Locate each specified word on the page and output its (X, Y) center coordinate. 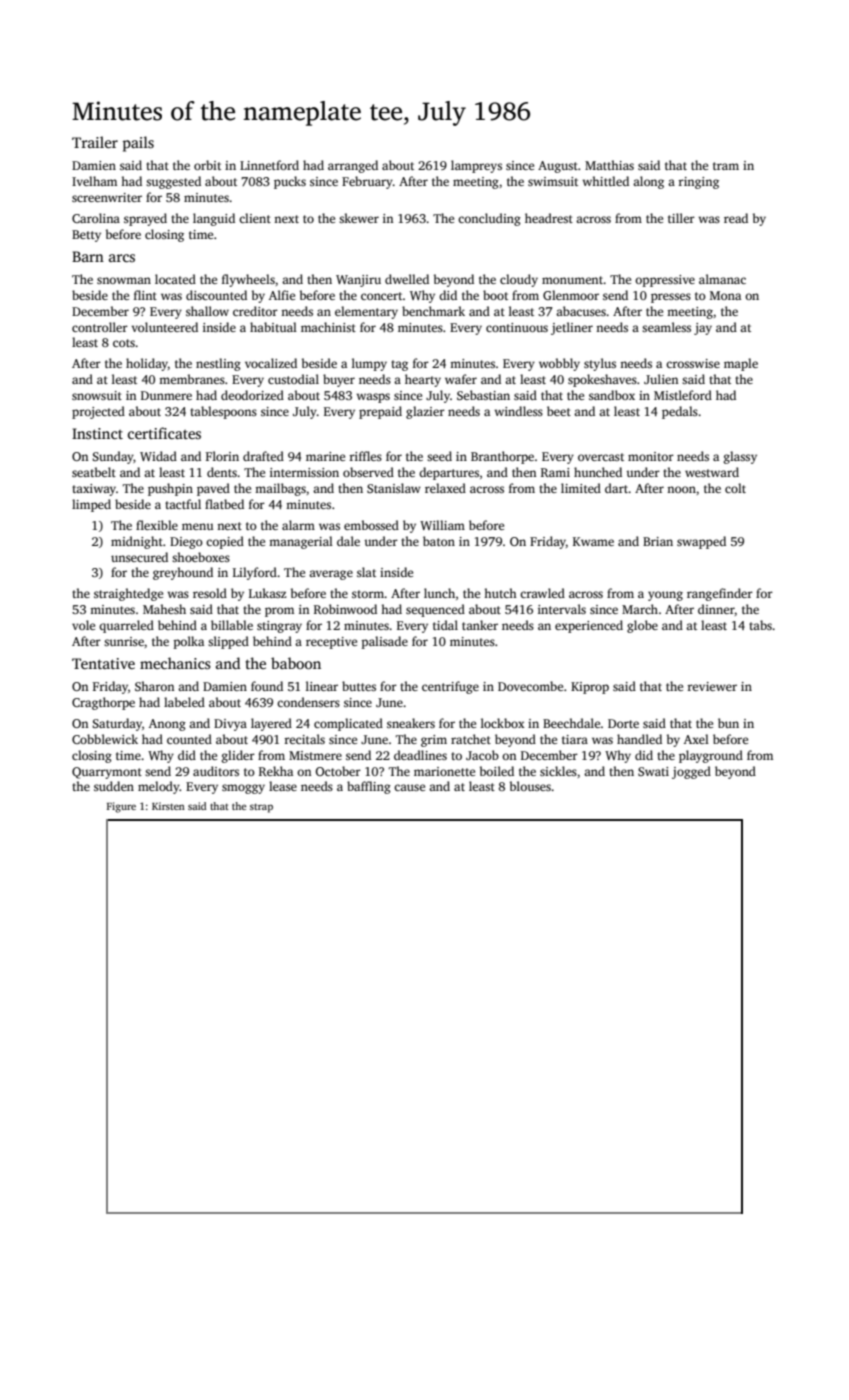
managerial (301, 542)
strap (261, 808)
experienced (589, 626)
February (367, 182)
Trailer (95, 142)
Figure (121, 807)
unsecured (139, 557)
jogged (691, 772)
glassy (740, 457)
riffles (365, 456)
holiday (147, 364)
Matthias (609, 165)
